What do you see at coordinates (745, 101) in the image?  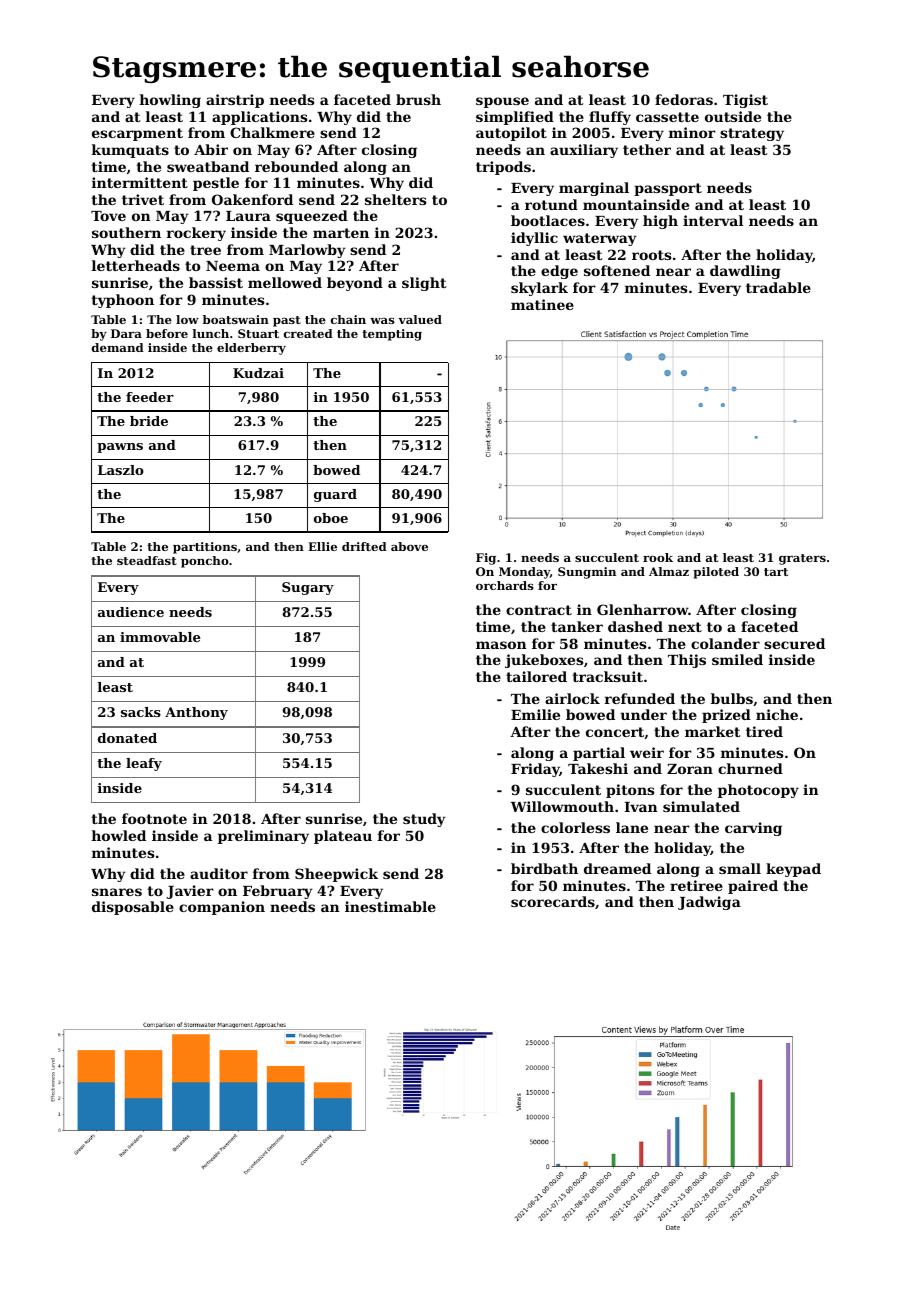 I see `Tigist` at bounding box center [745, 101].
